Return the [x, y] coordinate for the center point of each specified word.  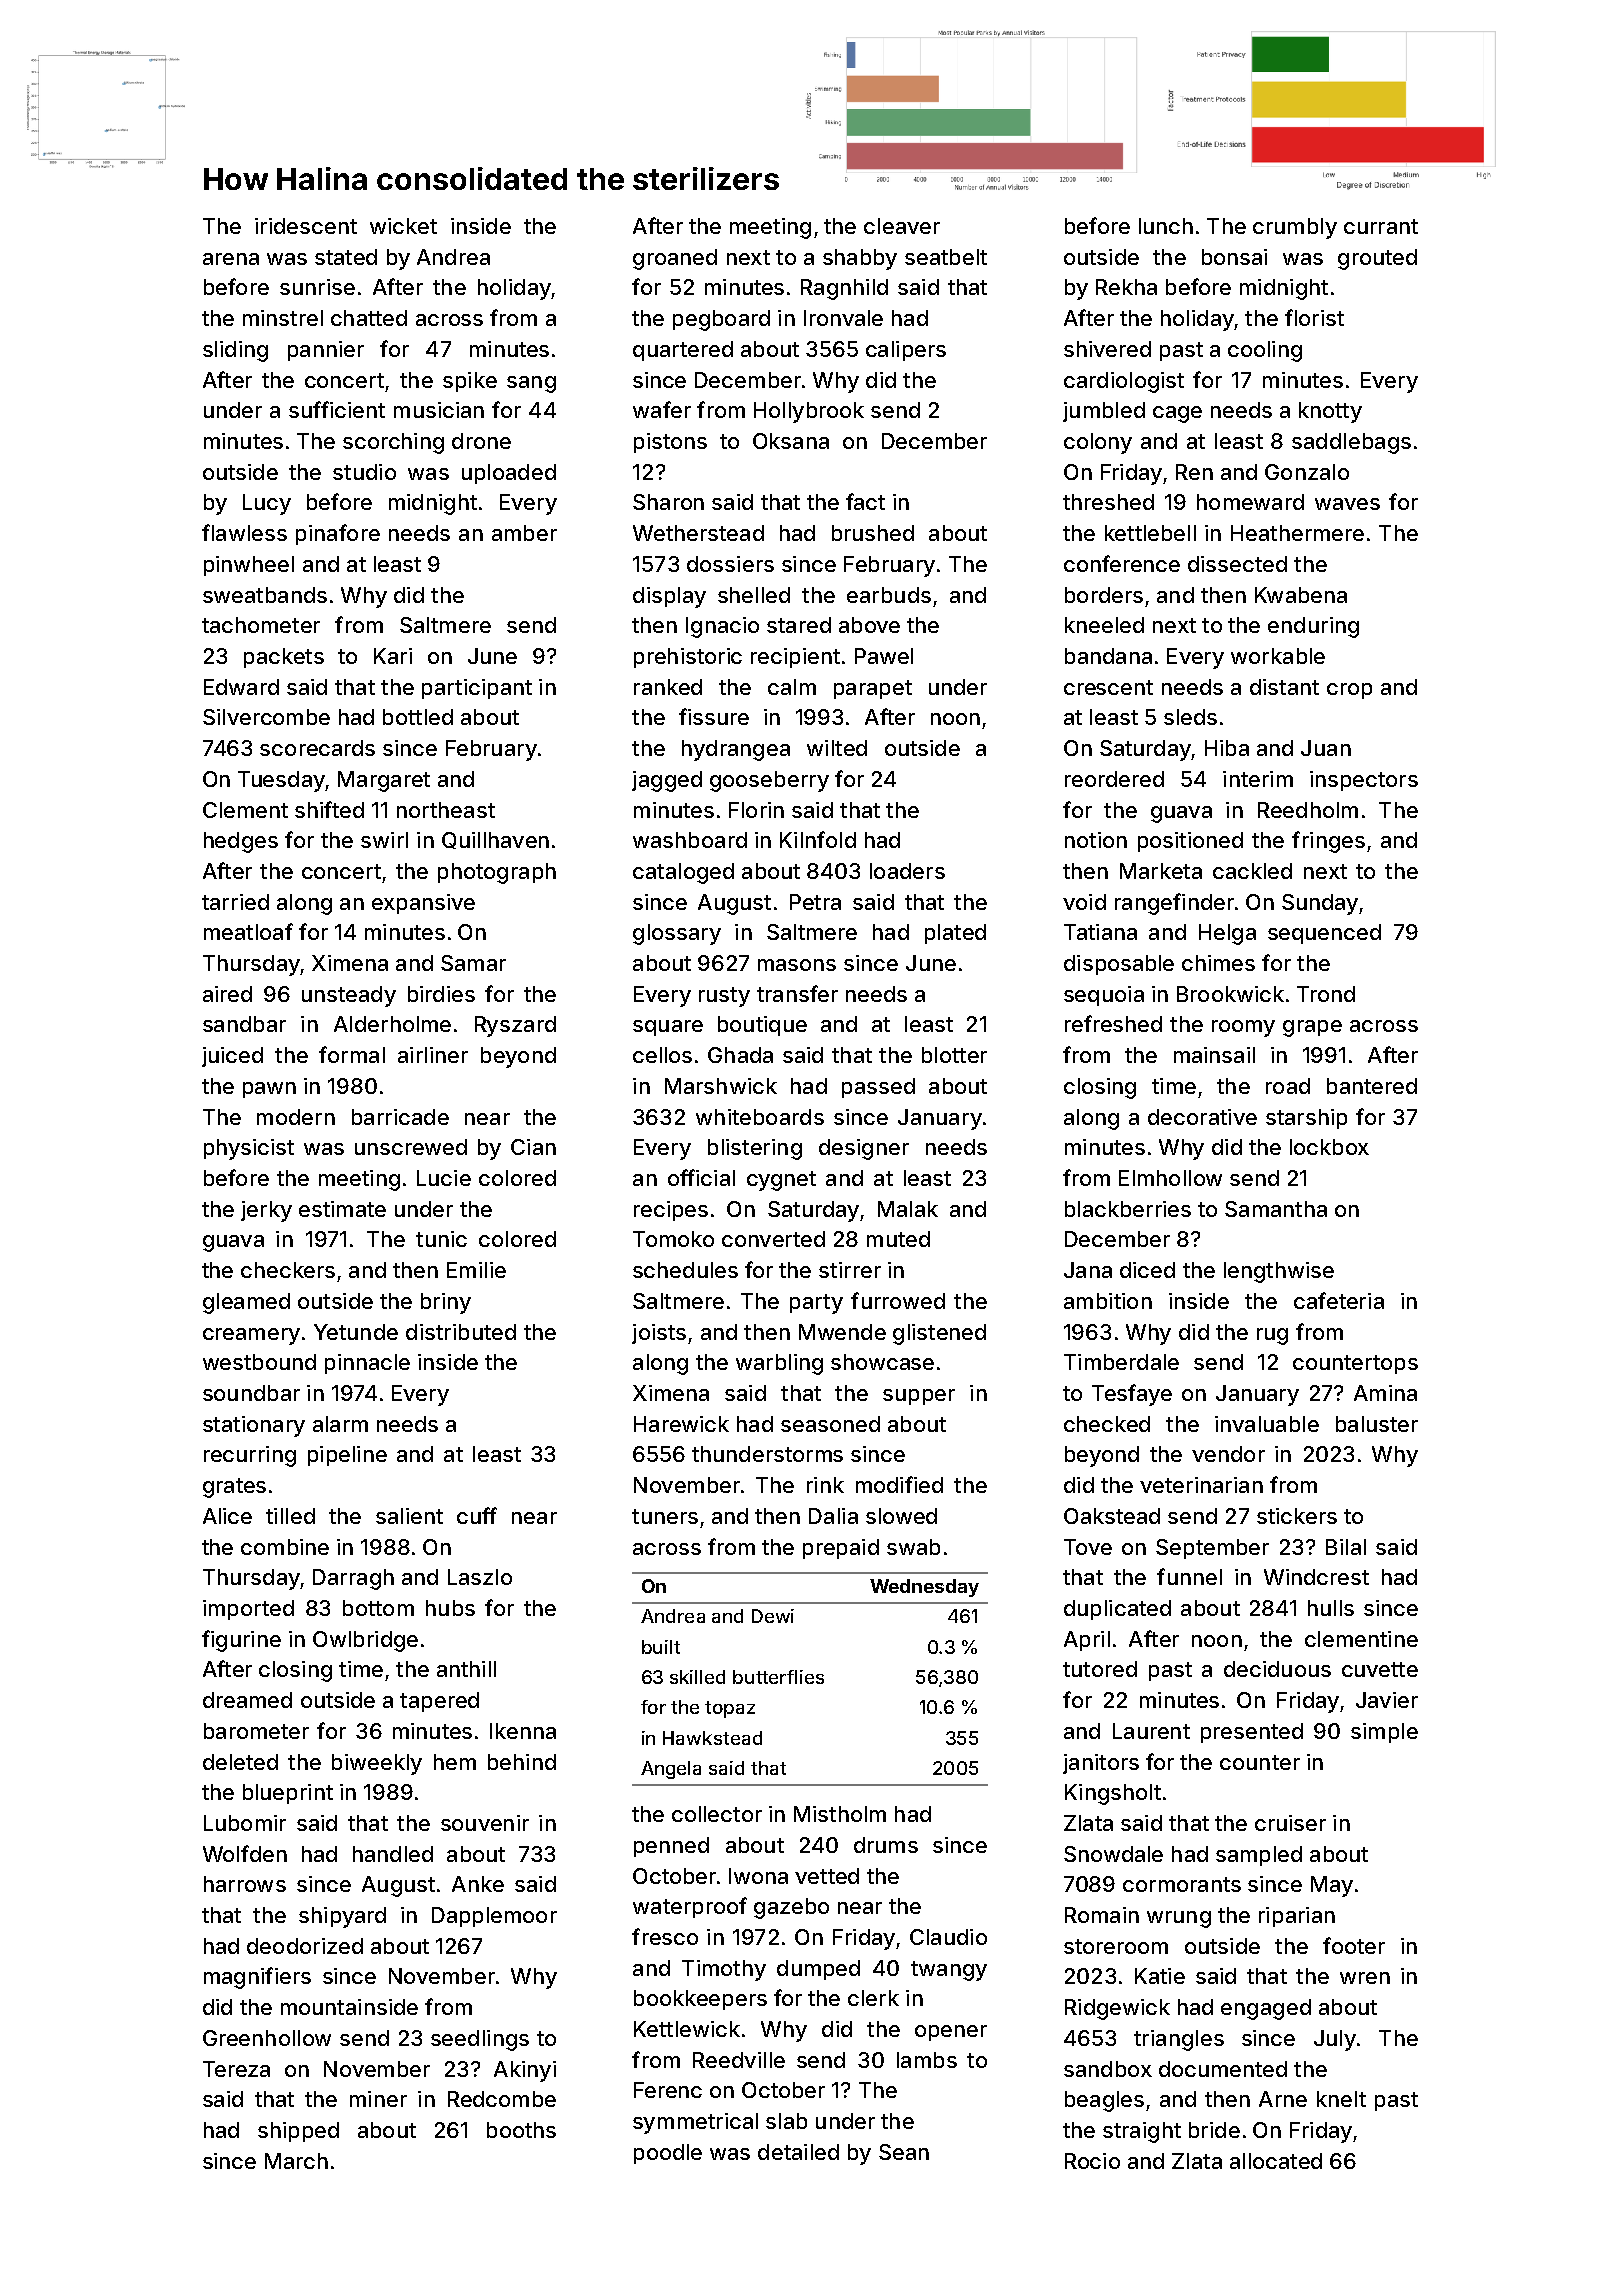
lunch [1166, 226]
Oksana [791, 441]
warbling [779, 1364]
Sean [904, 2152]
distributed [461, 1332]
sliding [235, 351]
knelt [1341, 2099]
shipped [298, 2132]
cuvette [1380, 1669]
